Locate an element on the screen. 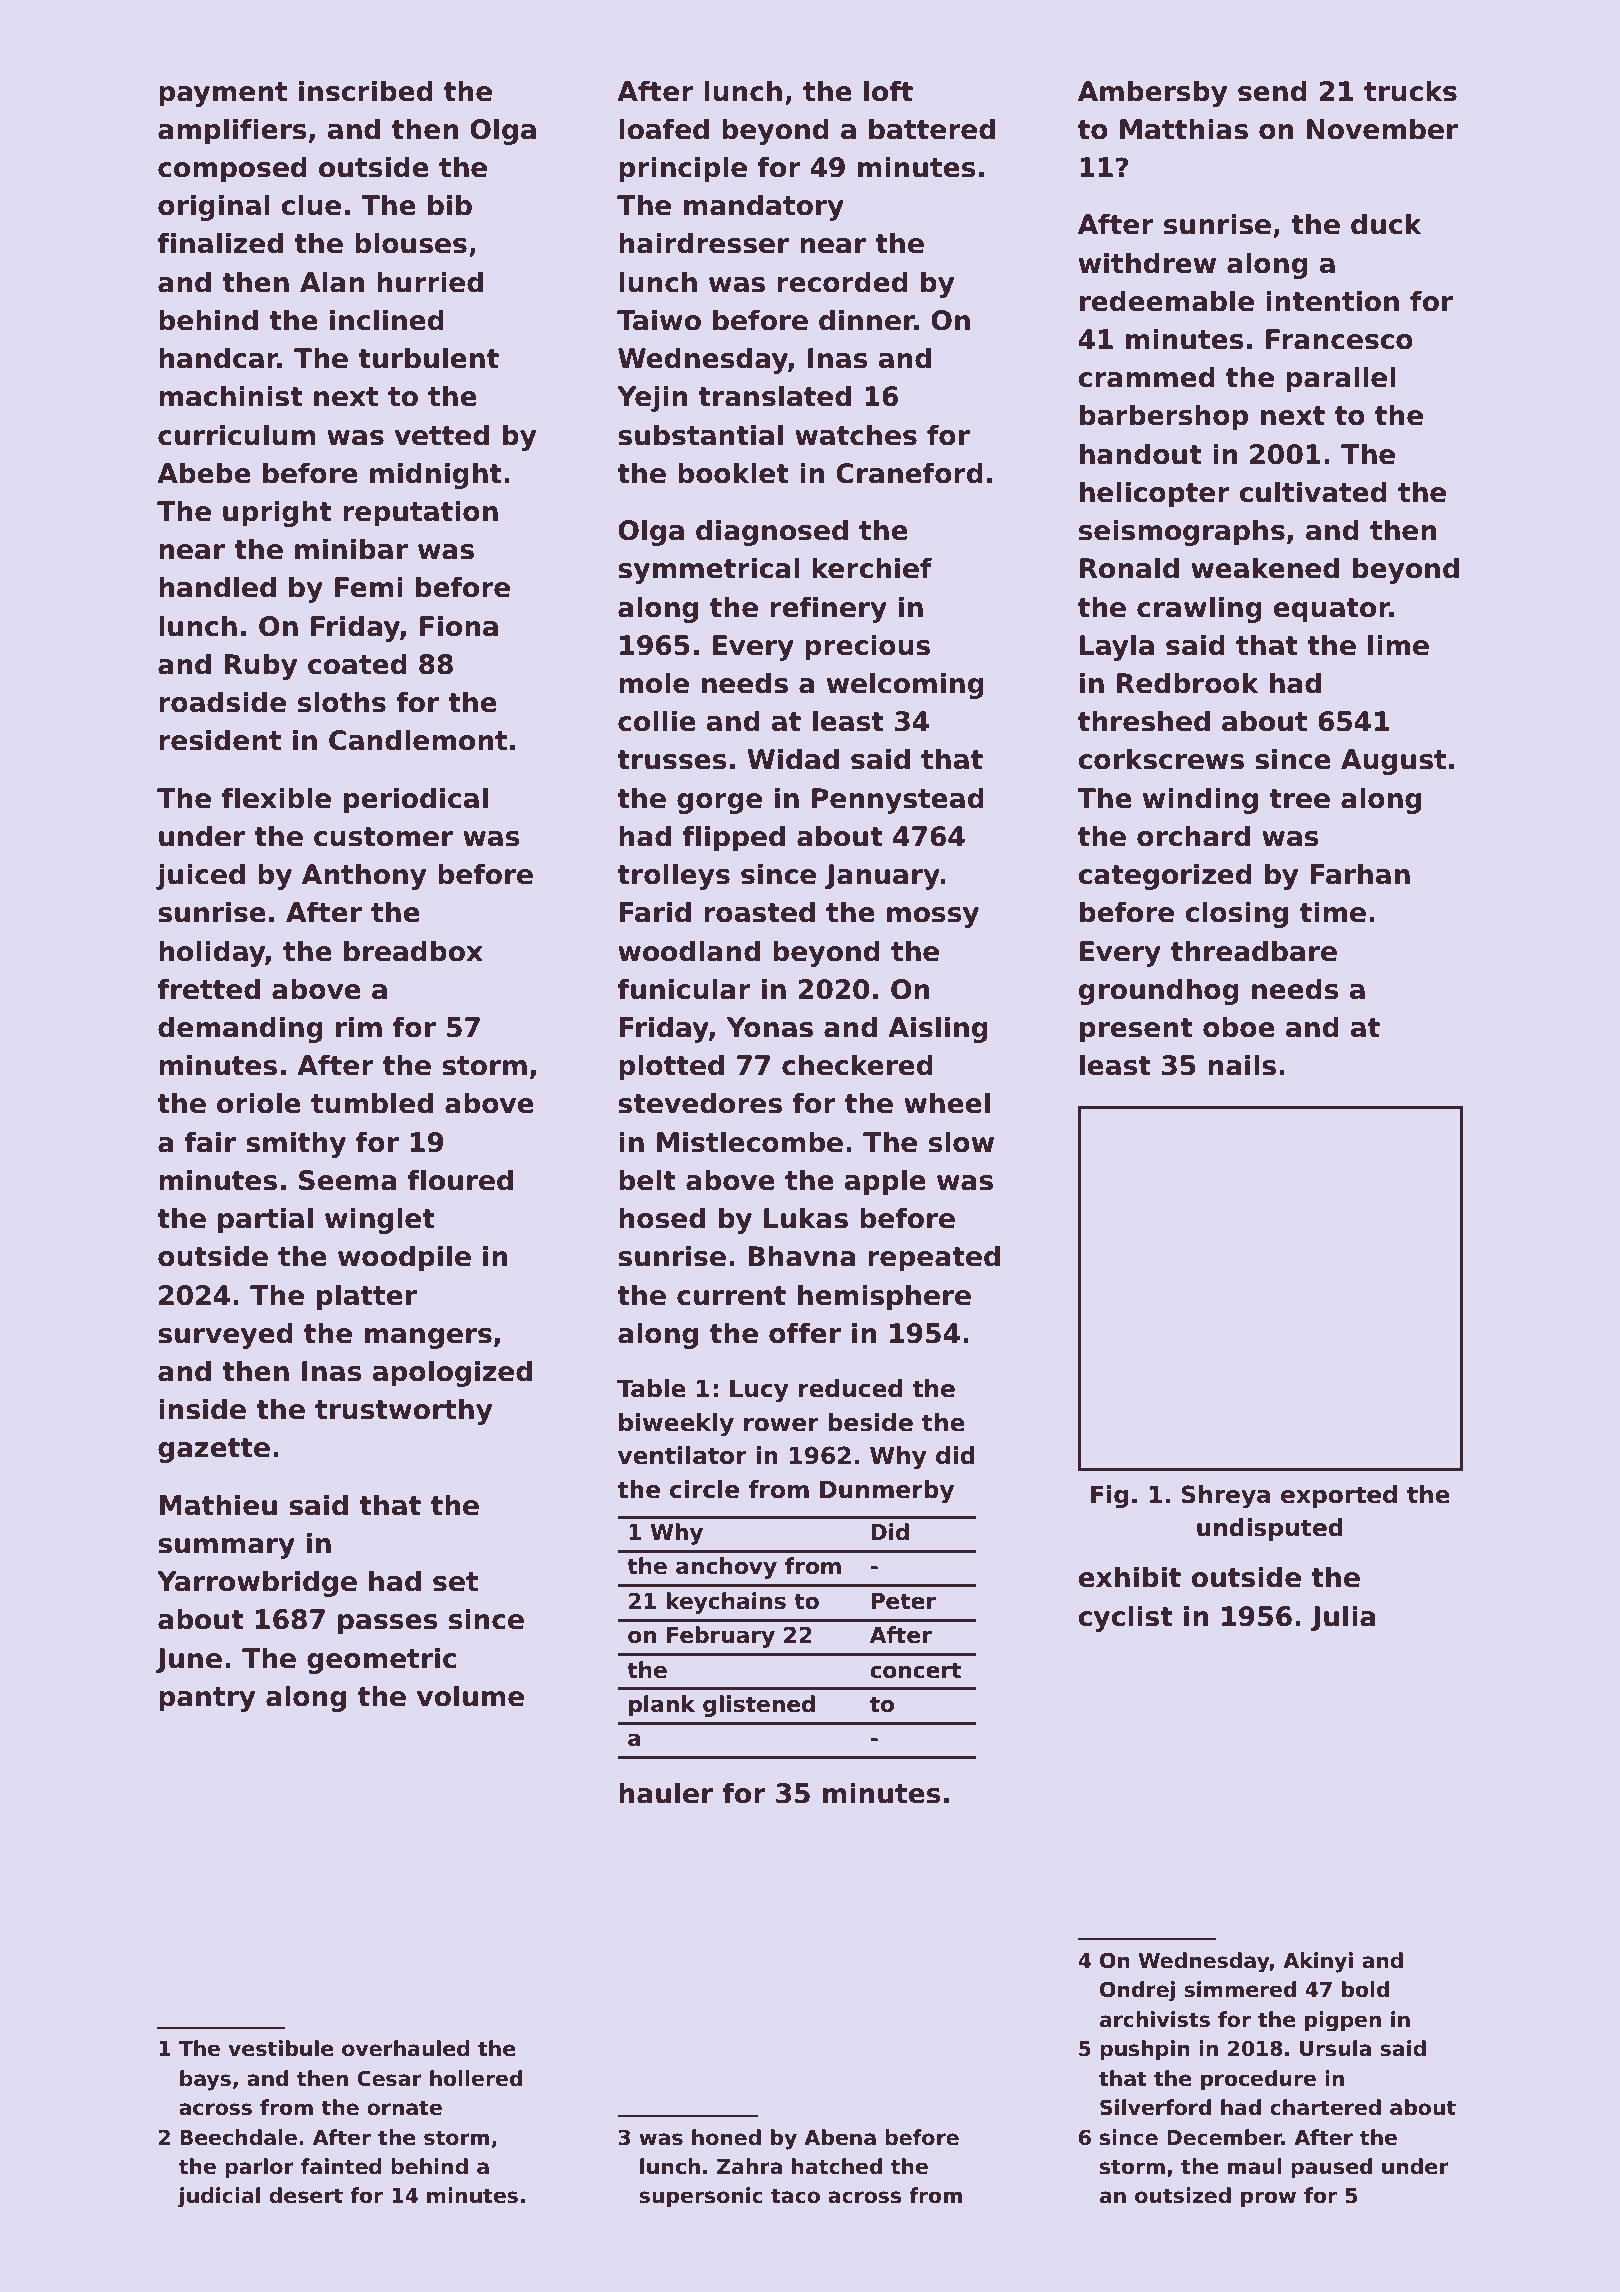  dinner is located at coordinates (867, 320).
